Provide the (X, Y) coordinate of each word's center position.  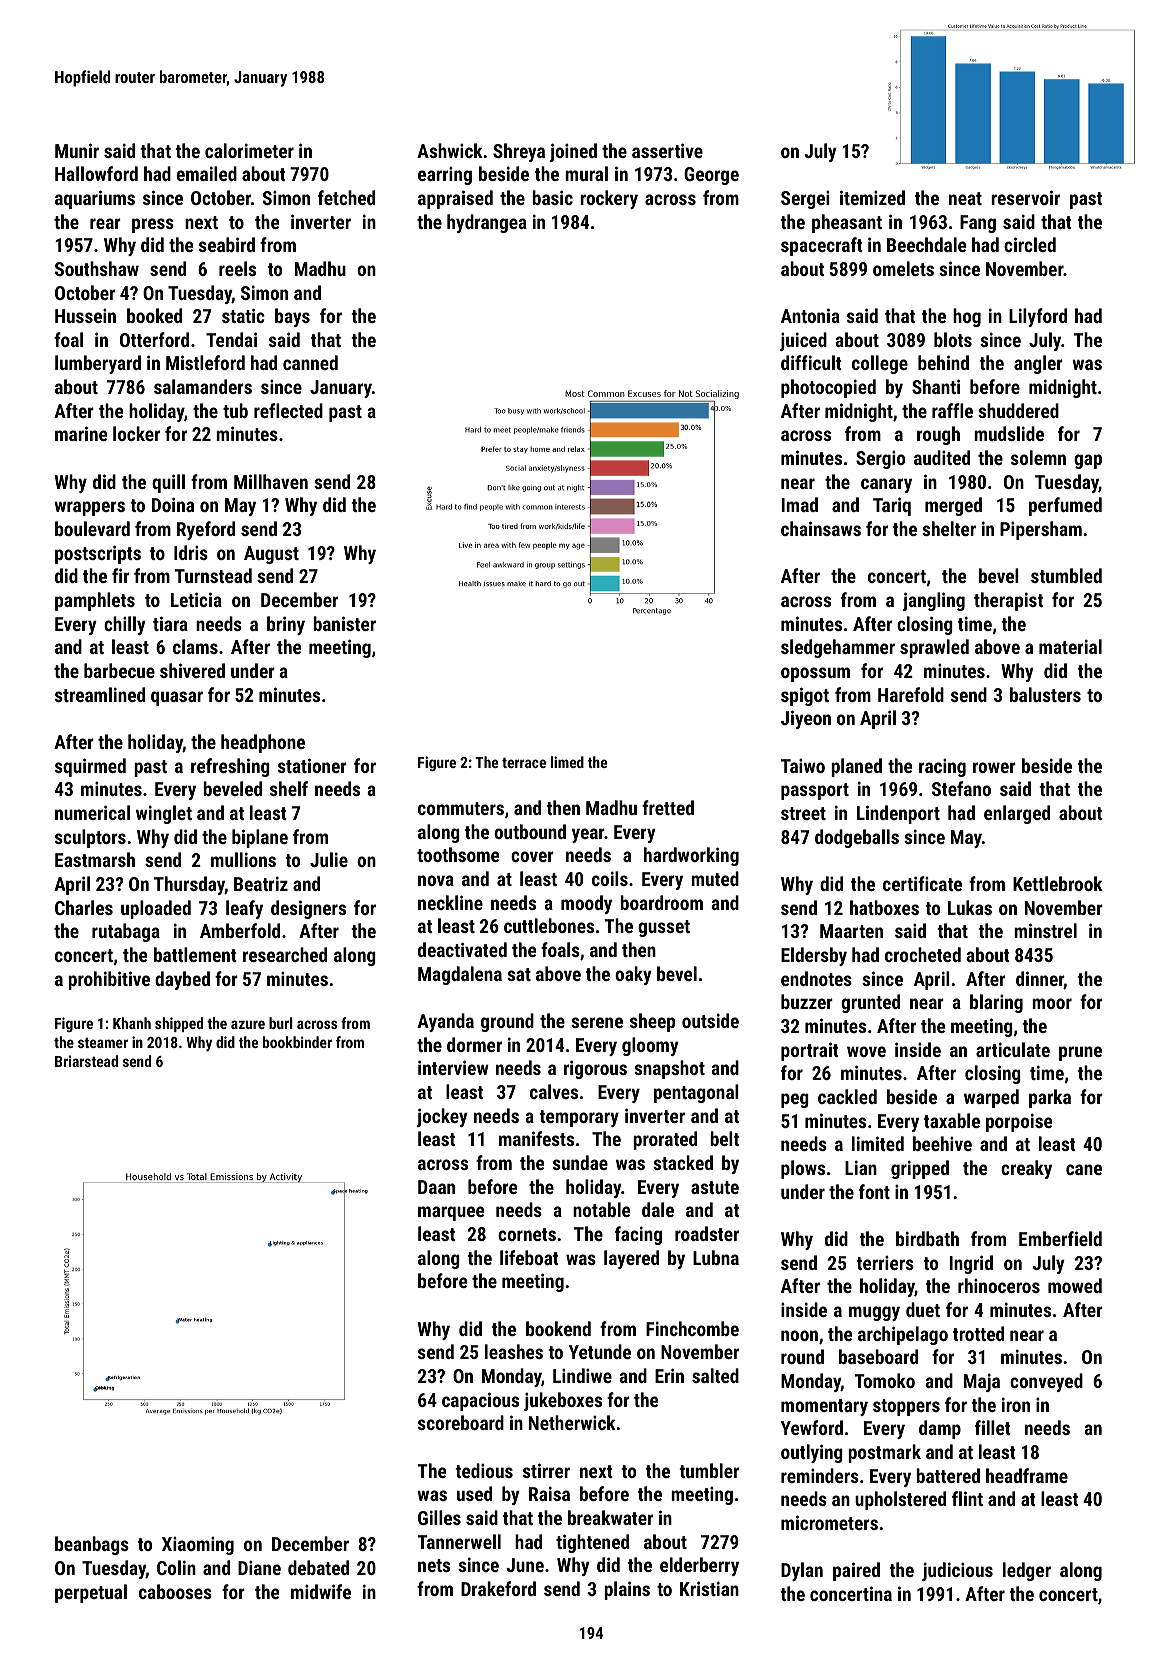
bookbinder (297, 1042)
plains (627, 1590)
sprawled (934, 648)
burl (281, 1023)
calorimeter (249, 150)
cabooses (175, 1591)
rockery (609, 199)
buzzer (807, 1001)
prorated (665, 1140)
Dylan (802, 1571)
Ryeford (206, 530)
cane (1084, 1169)
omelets (903, 268)
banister (344, 623)
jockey (442, 1117)
